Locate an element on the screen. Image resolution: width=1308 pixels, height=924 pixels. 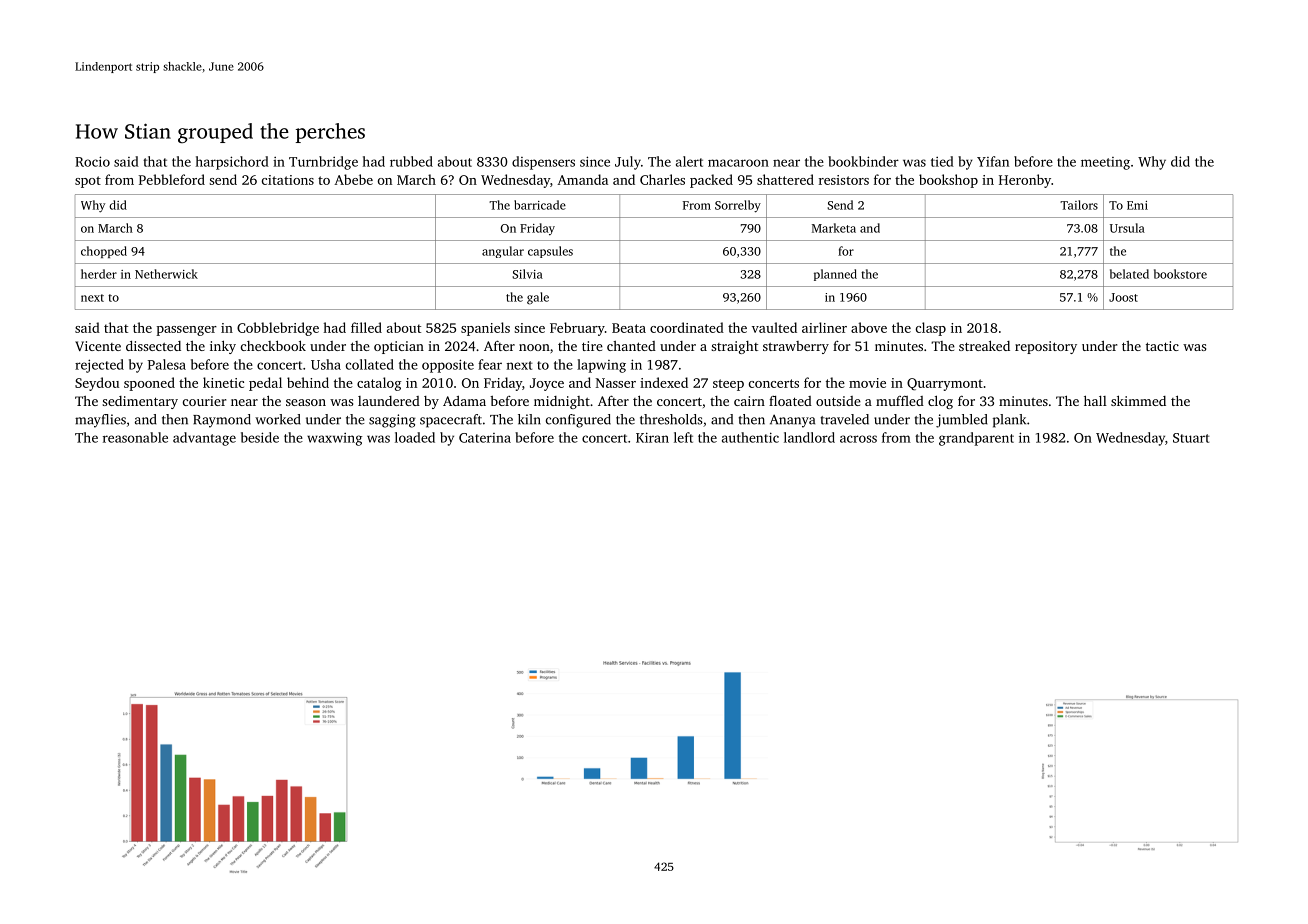
Ursula is located at coordinates (1127, 228).
